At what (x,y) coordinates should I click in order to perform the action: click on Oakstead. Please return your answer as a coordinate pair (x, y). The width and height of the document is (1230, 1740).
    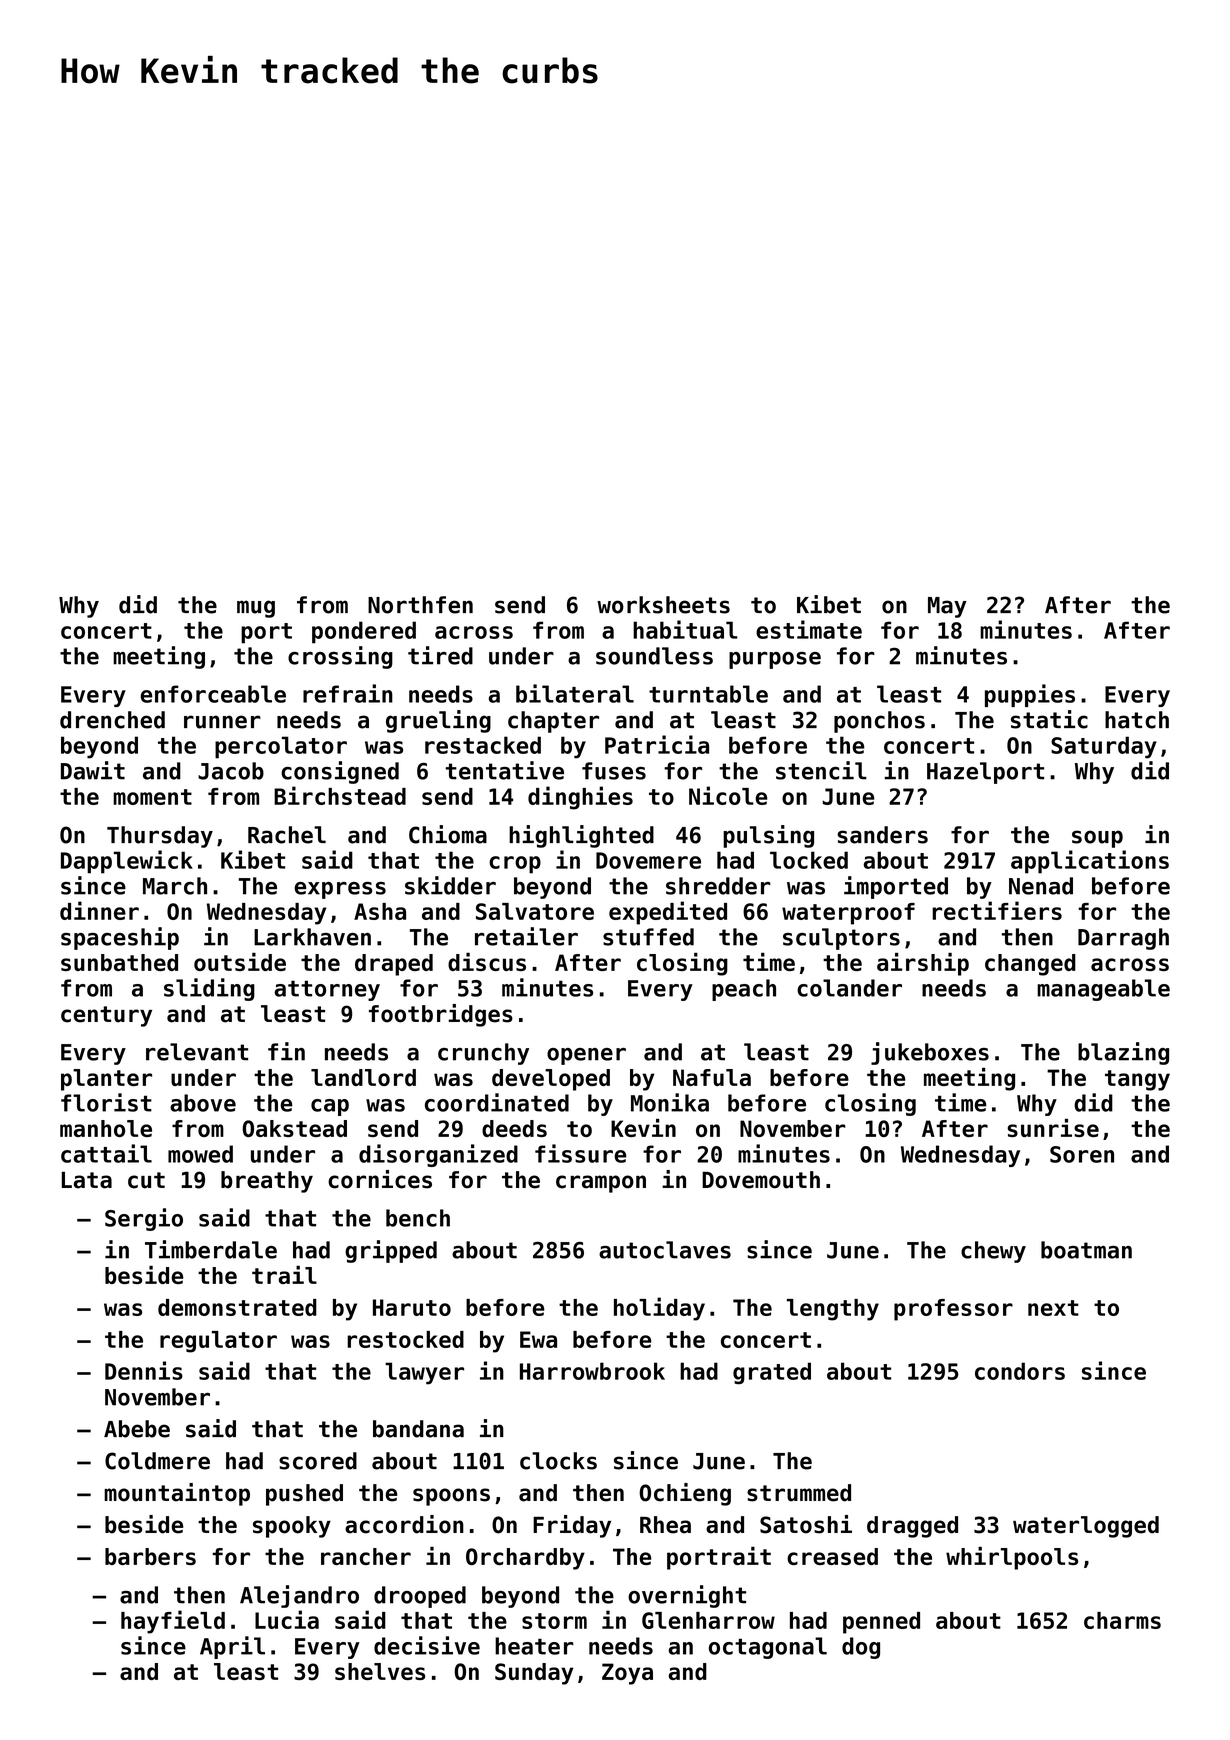
    Looking at the image, I should click on (294, 1128).
